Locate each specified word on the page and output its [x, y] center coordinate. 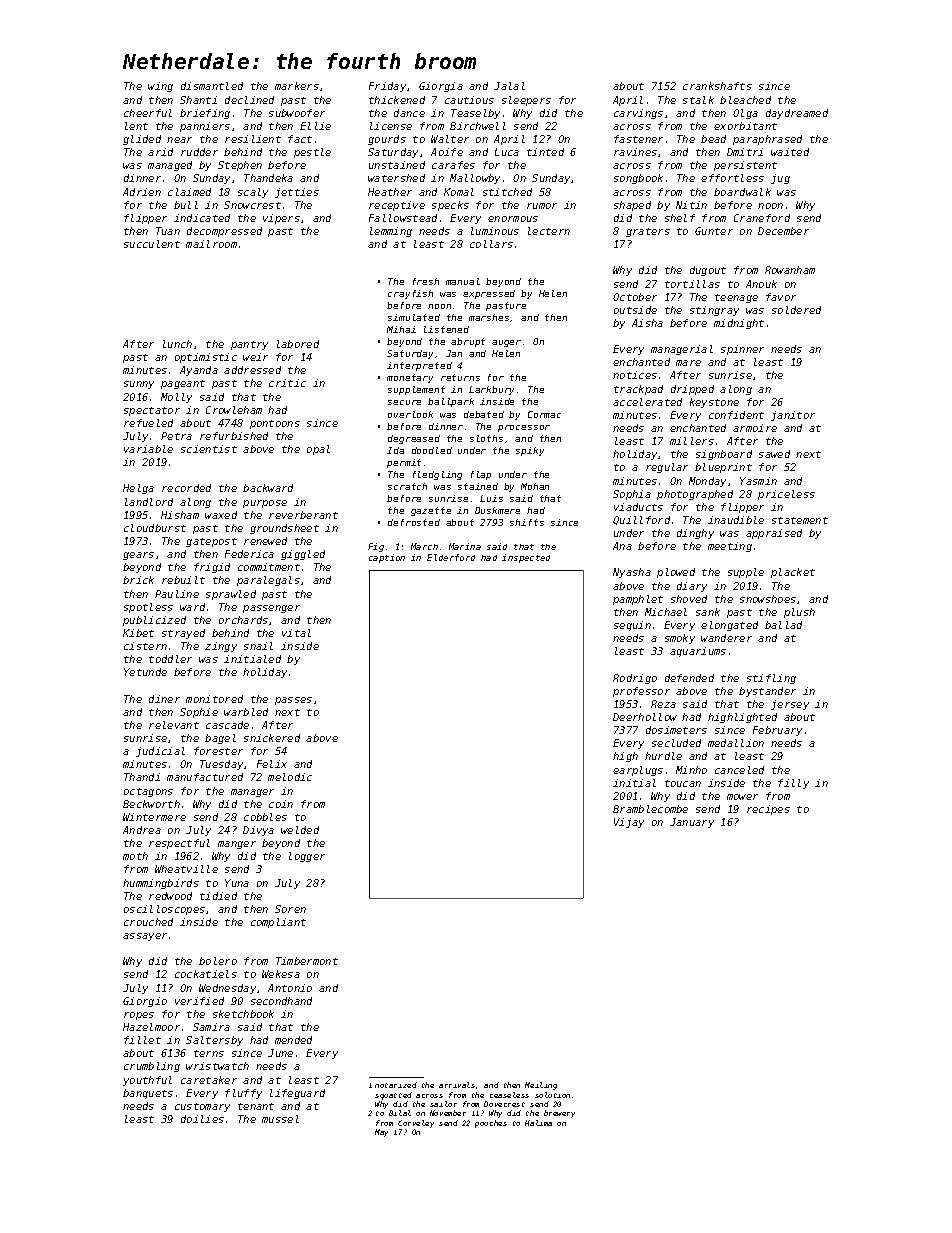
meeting [730, 547]
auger [506, 343]
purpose [265, 504]
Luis [491, 498]
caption [387, 558]
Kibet [138, 633]
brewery [559, 1114]
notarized [396, 1085]
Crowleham [234, 410]
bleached [745, 100]
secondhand [281, 1001]
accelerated [647, 402]
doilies [202, 1119]
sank [708, 612]
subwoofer [297, 113]
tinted [545, 152]
